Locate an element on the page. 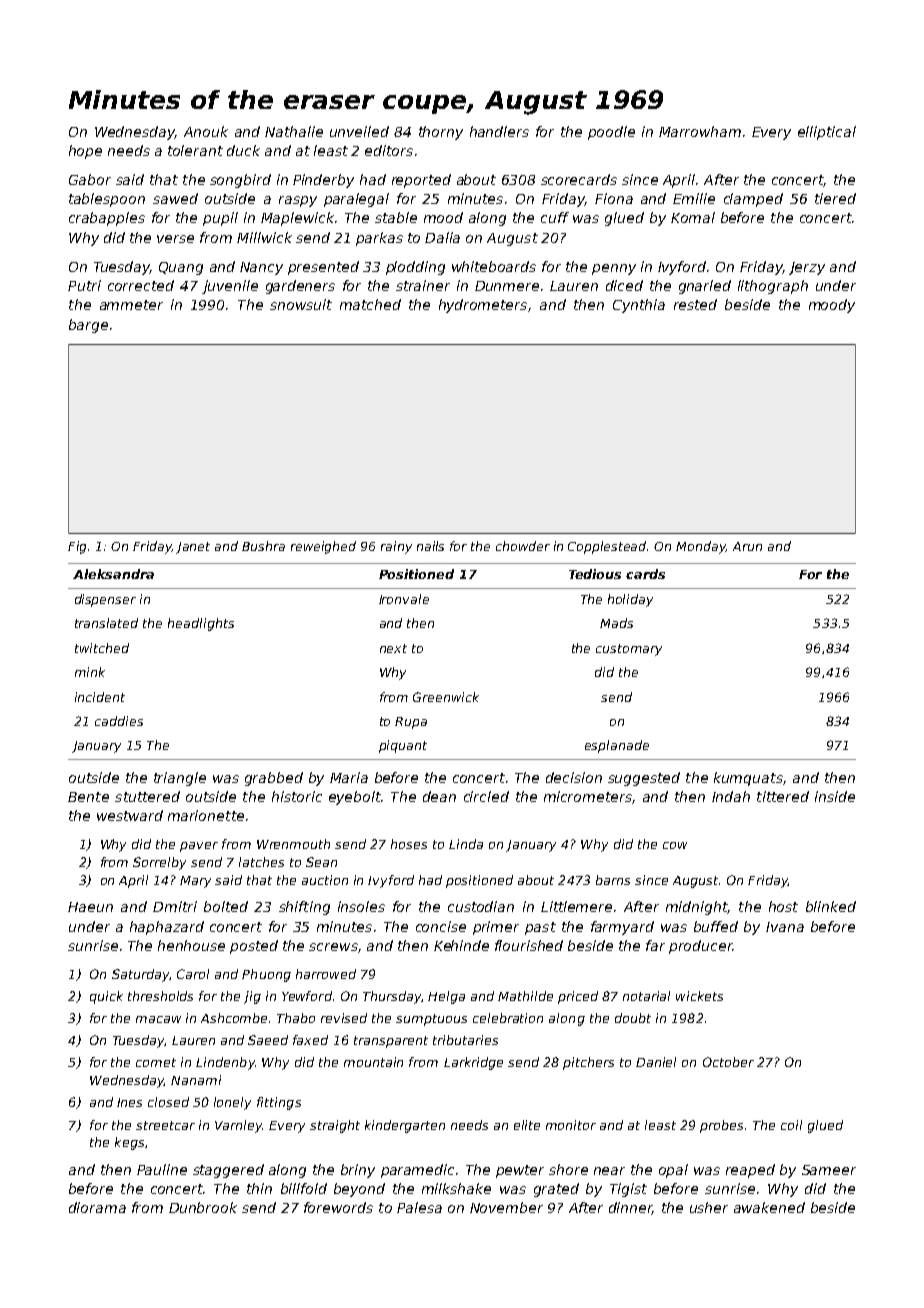 This image has width=924, height=1308. elliptical is located at coordinates (827, 133).
